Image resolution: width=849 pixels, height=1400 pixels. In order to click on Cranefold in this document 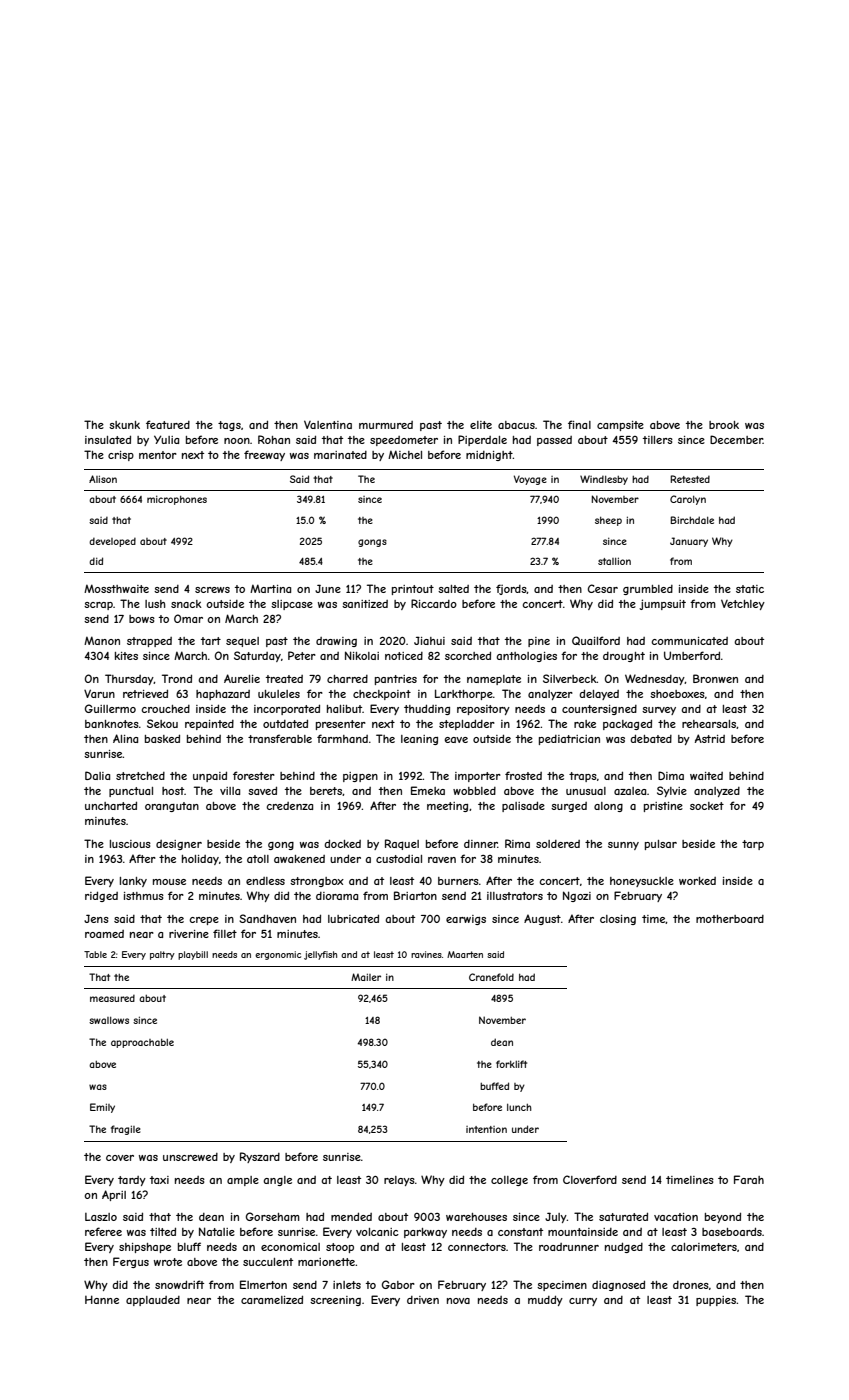, I will do `click(491, 977)`.
